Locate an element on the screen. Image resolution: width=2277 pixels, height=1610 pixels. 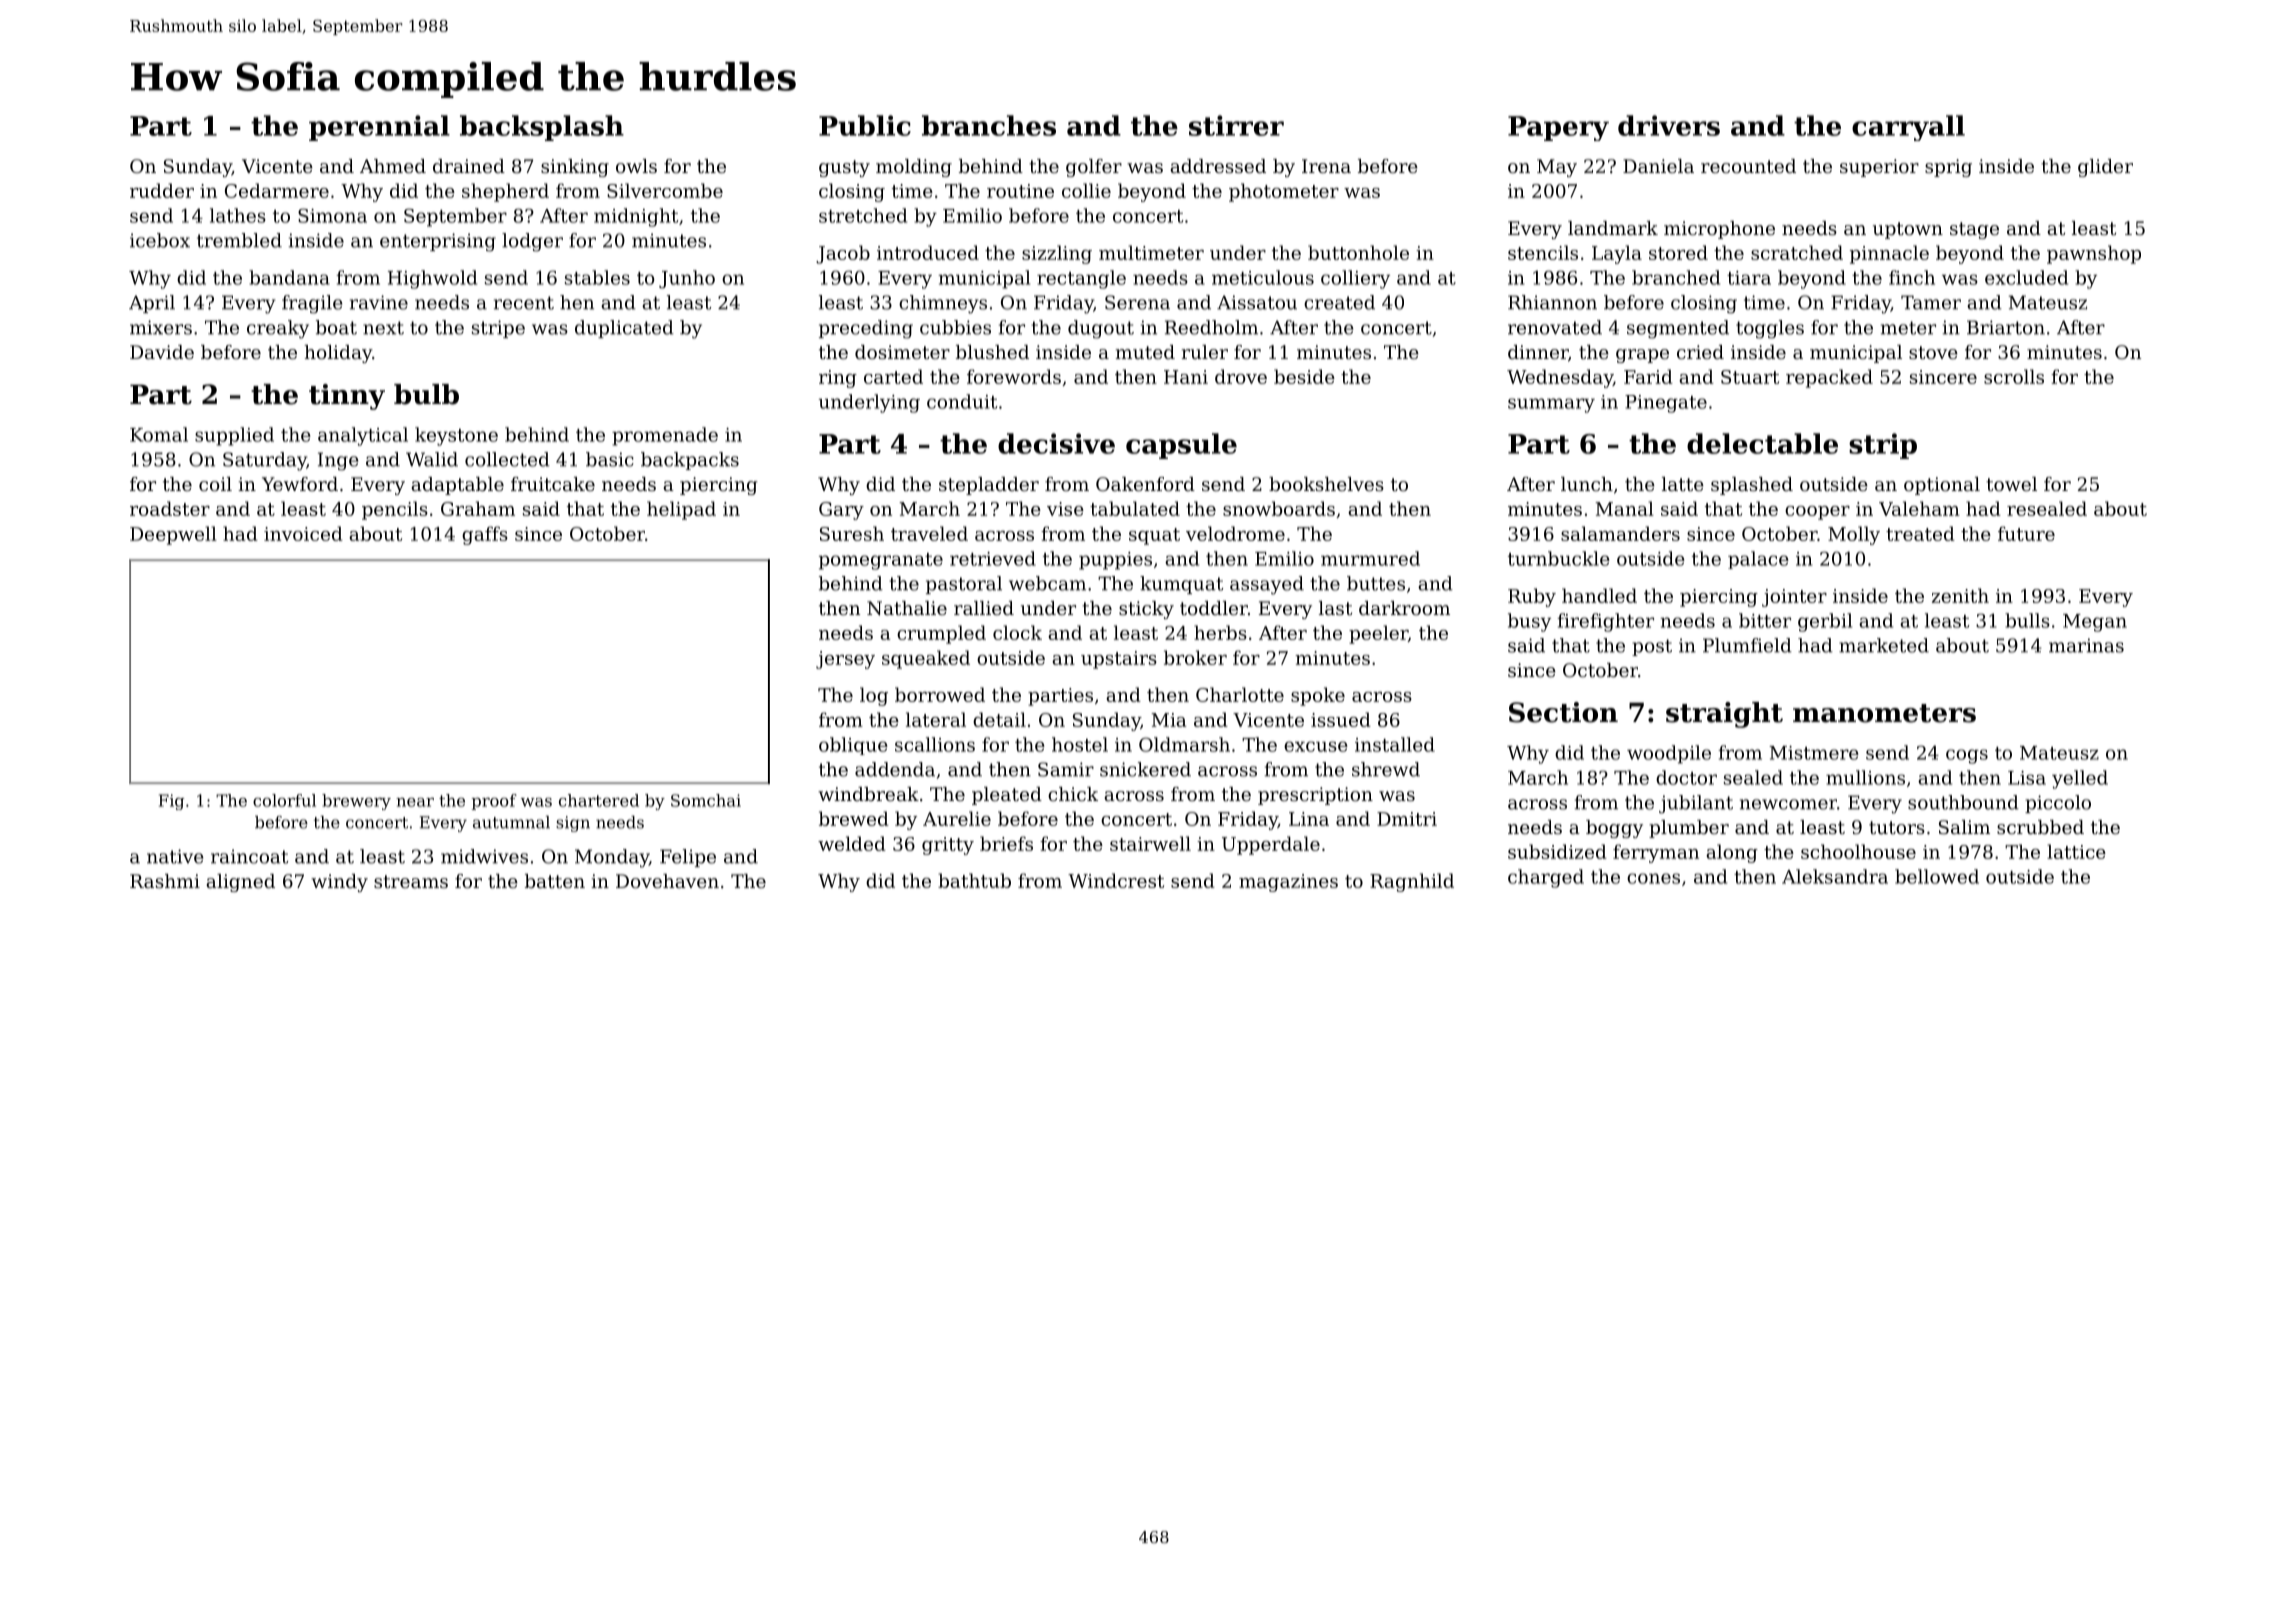
finch is located at coordinates (1912, 277).
